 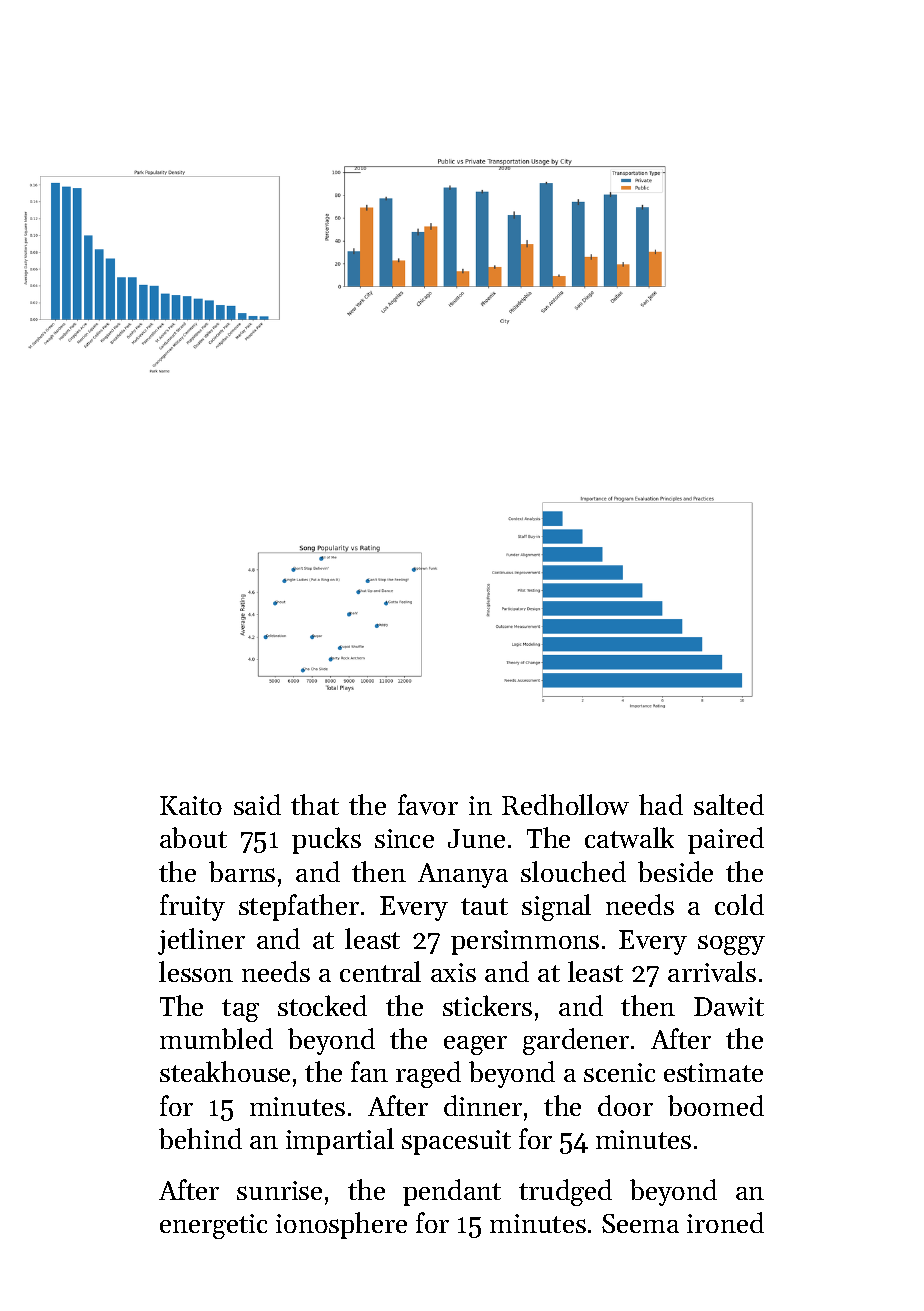 What do you see at coordinates (565, 804) in the page?
I see `Redhollow` at bounding box center [565, 804].
